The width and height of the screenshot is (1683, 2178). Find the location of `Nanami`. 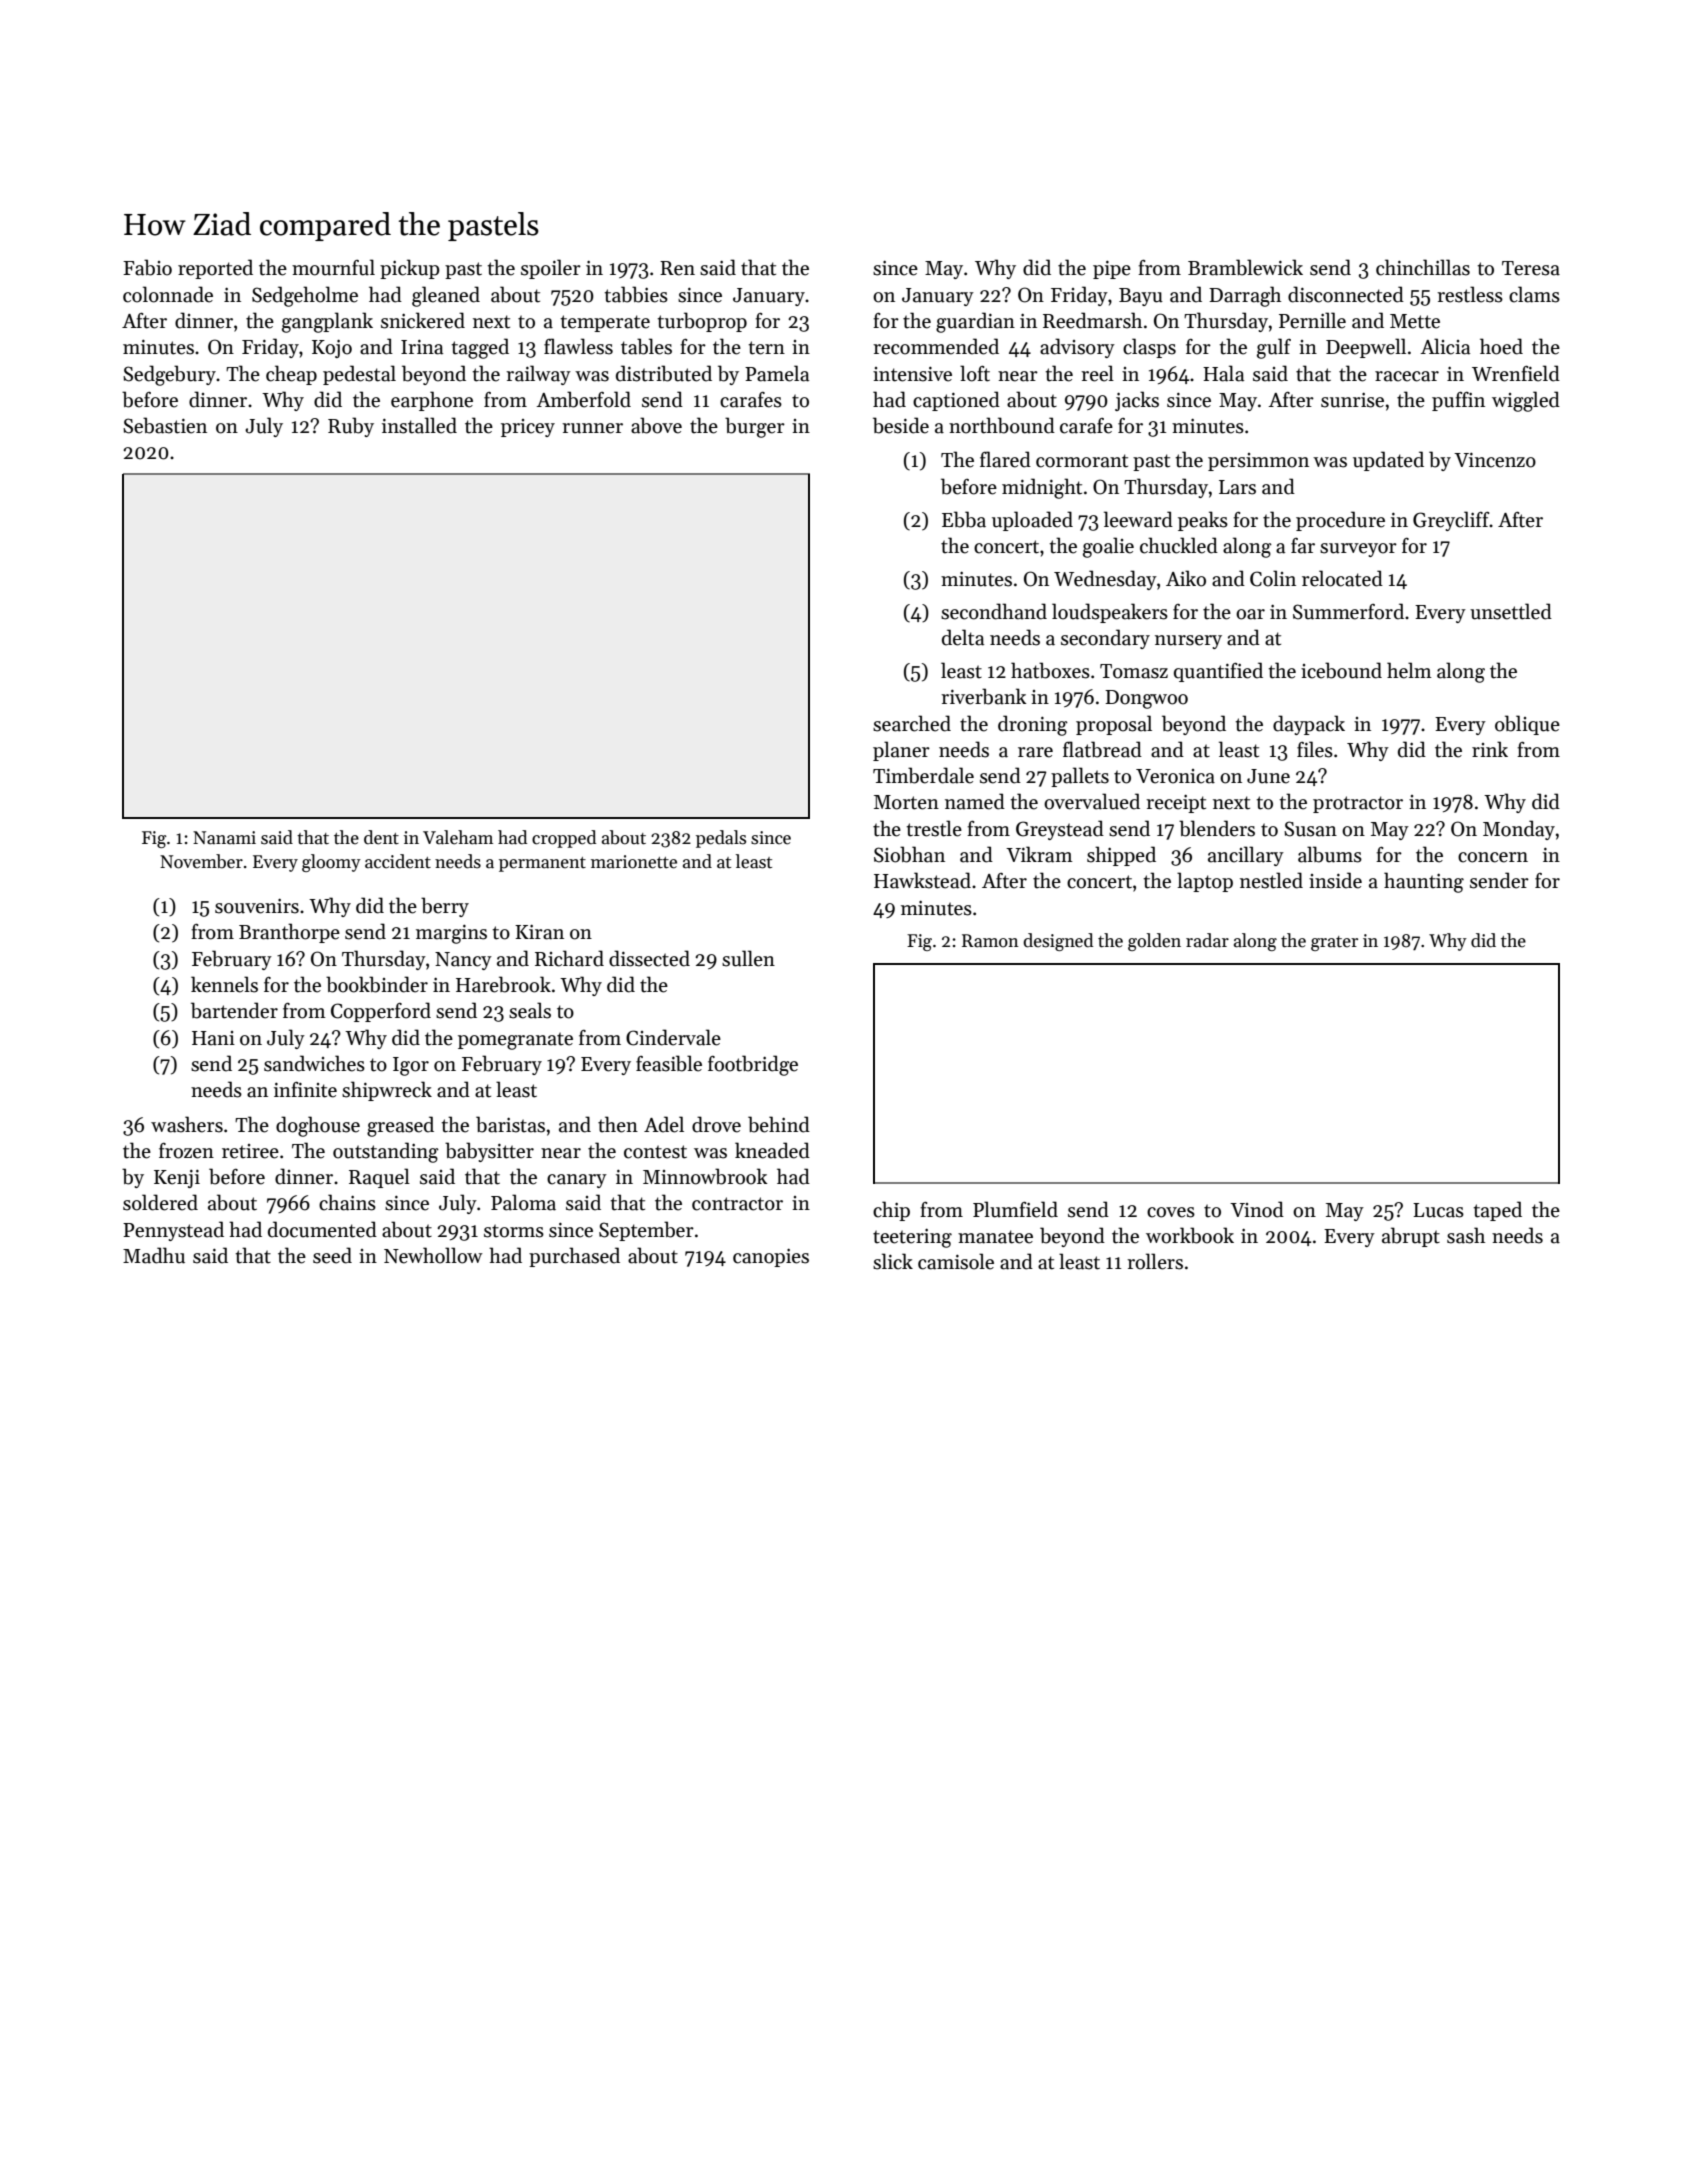

Nanami is located at coordinates (224, 838).
